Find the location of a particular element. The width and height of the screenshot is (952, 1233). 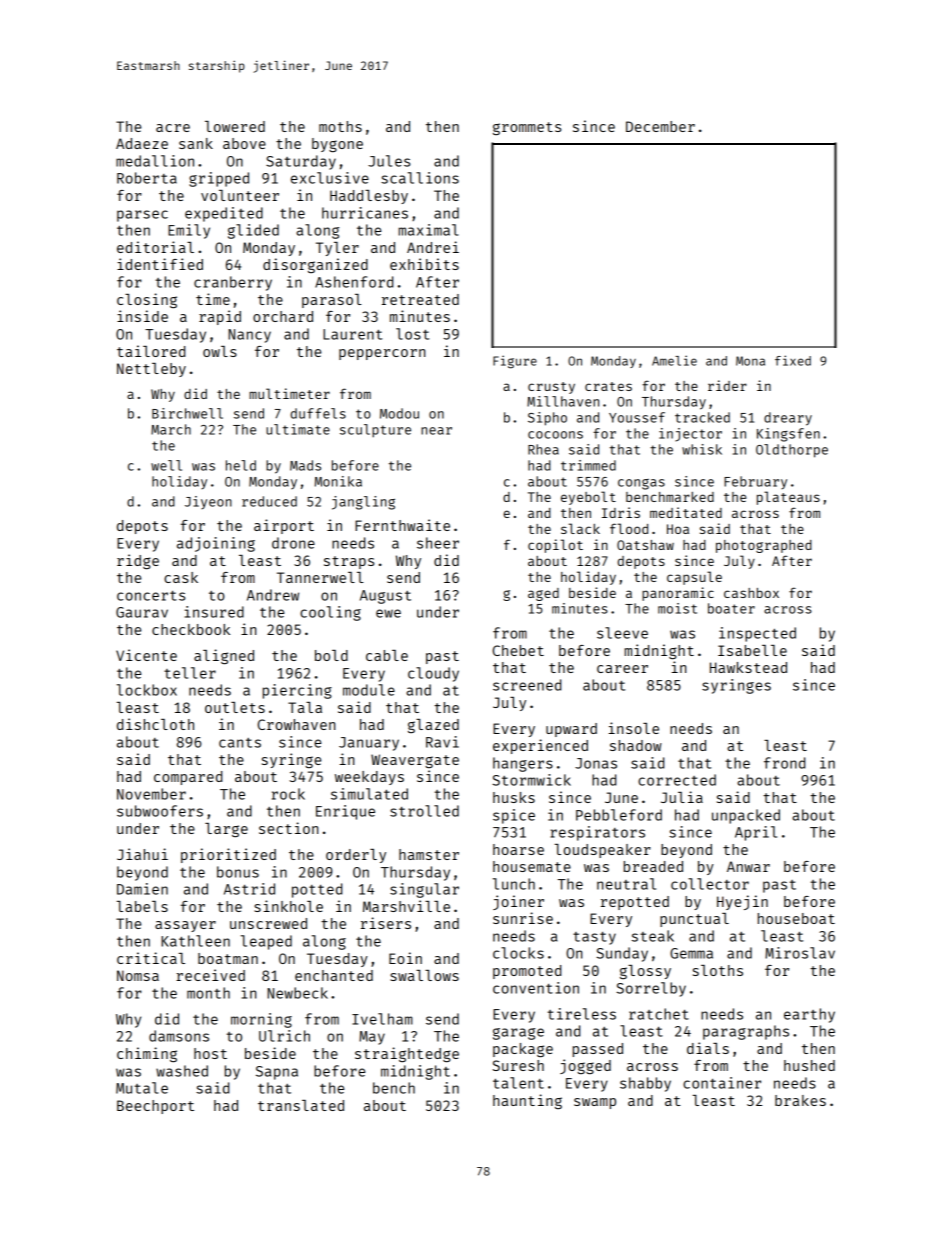

haunting is located at coordinates (527, 1101).
